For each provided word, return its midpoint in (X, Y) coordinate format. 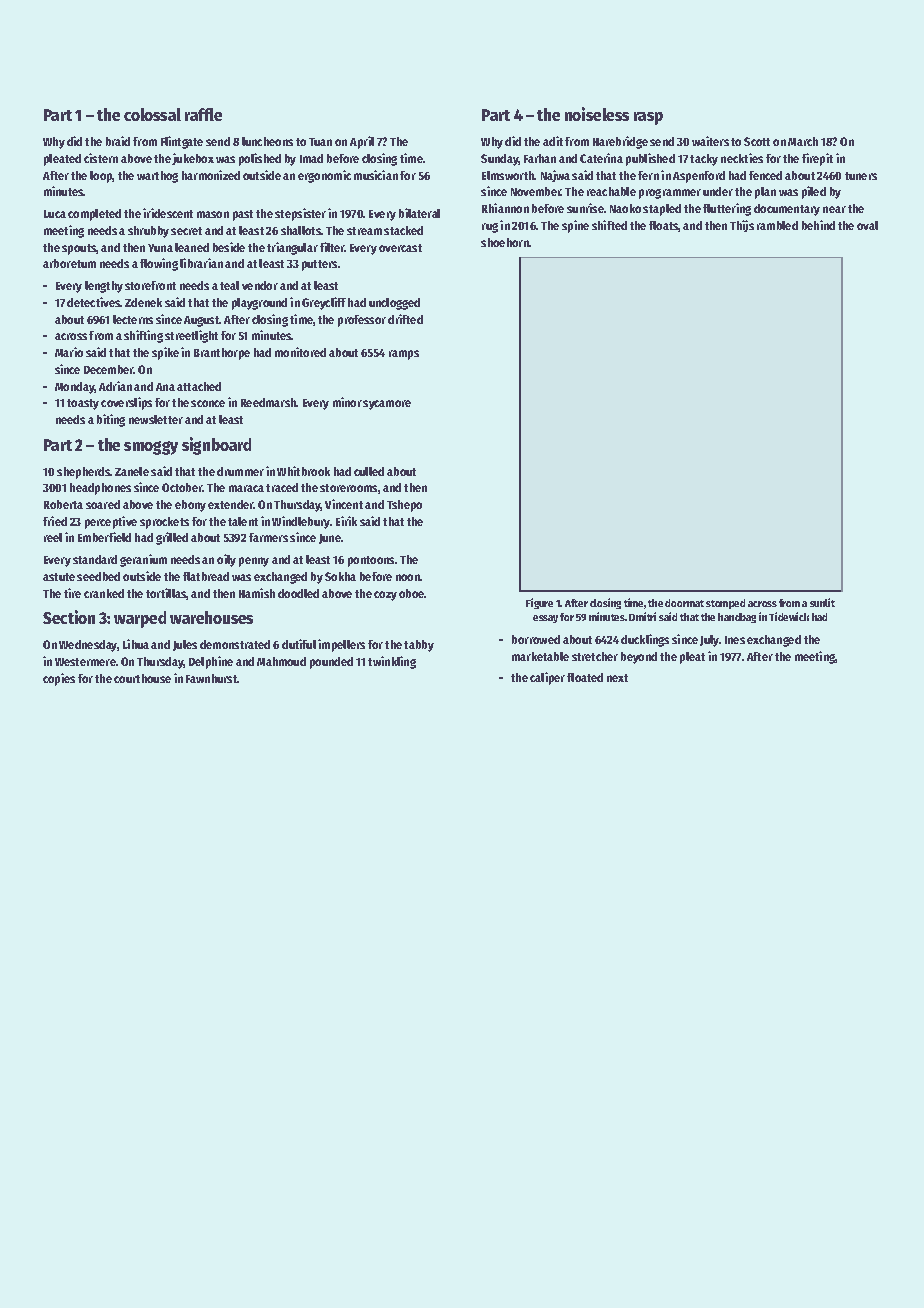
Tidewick (789, 616)
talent (243, 521)
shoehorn (505, 242)
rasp (648, 118)
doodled (298, 593)
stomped (725, 604)
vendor (260, 285)
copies (59, 679)
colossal (152, 114)
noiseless (597, 114)
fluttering (727, 209)
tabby (419, 646)
